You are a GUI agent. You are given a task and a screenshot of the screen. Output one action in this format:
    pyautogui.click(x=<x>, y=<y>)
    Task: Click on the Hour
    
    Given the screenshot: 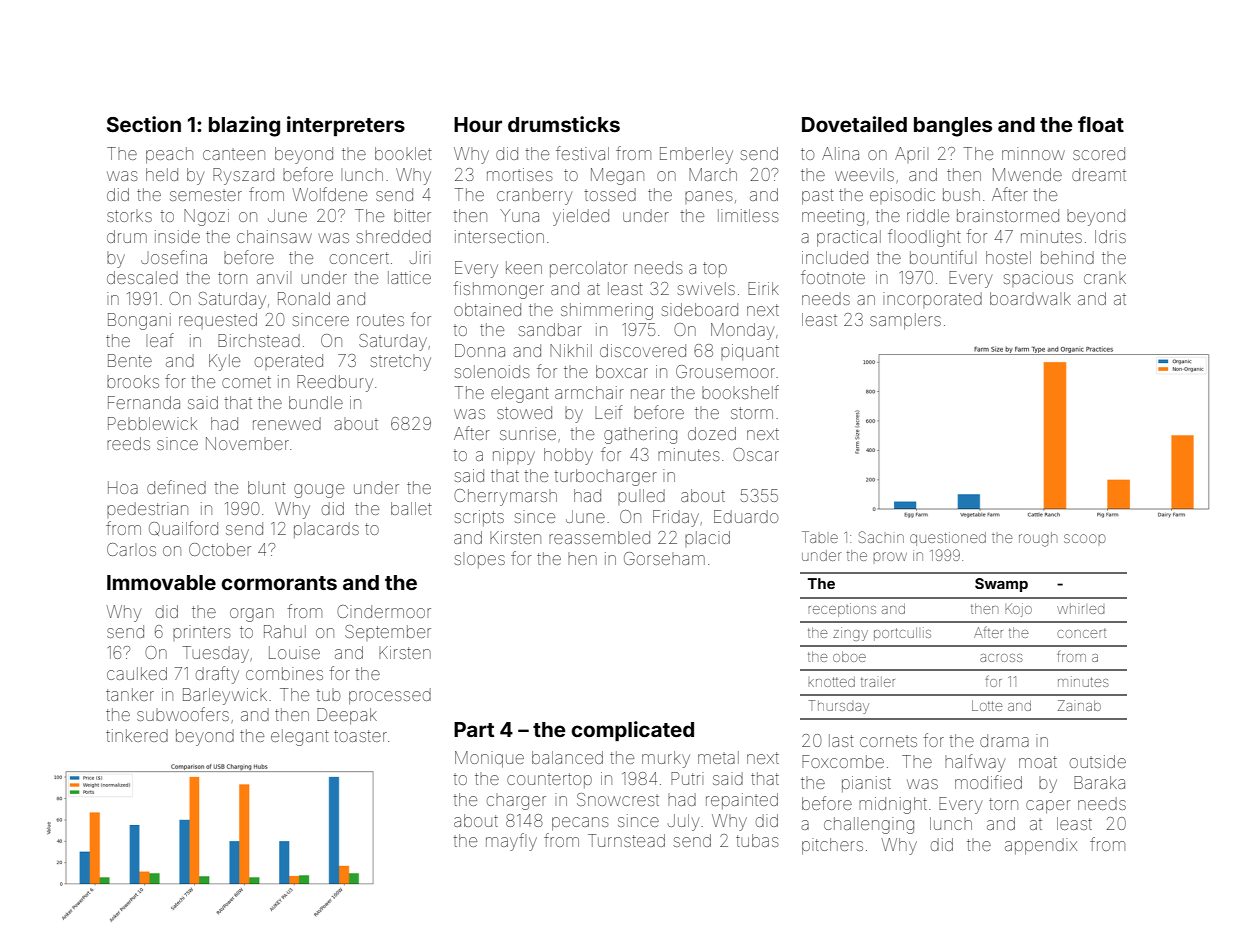 What is the action you would take?
    pyautogui.click(x=478, y=124)
